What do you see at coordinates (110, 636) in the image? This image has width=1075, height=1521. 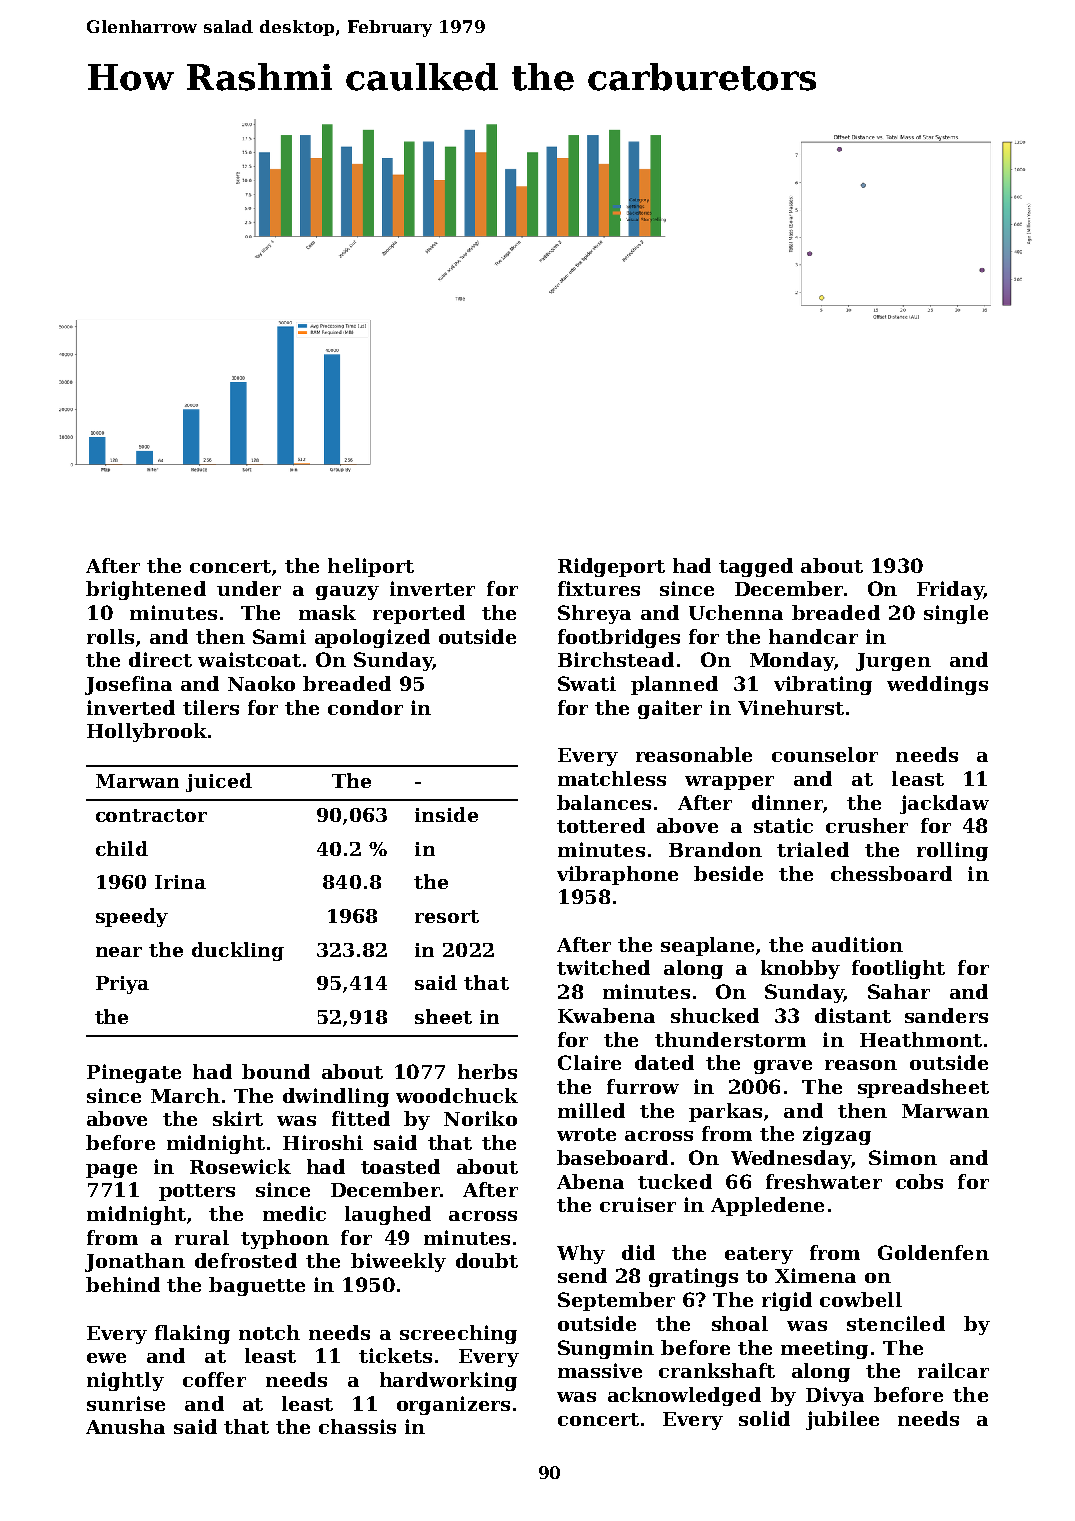 I see `rolls` at bounding box center [110, 636].
